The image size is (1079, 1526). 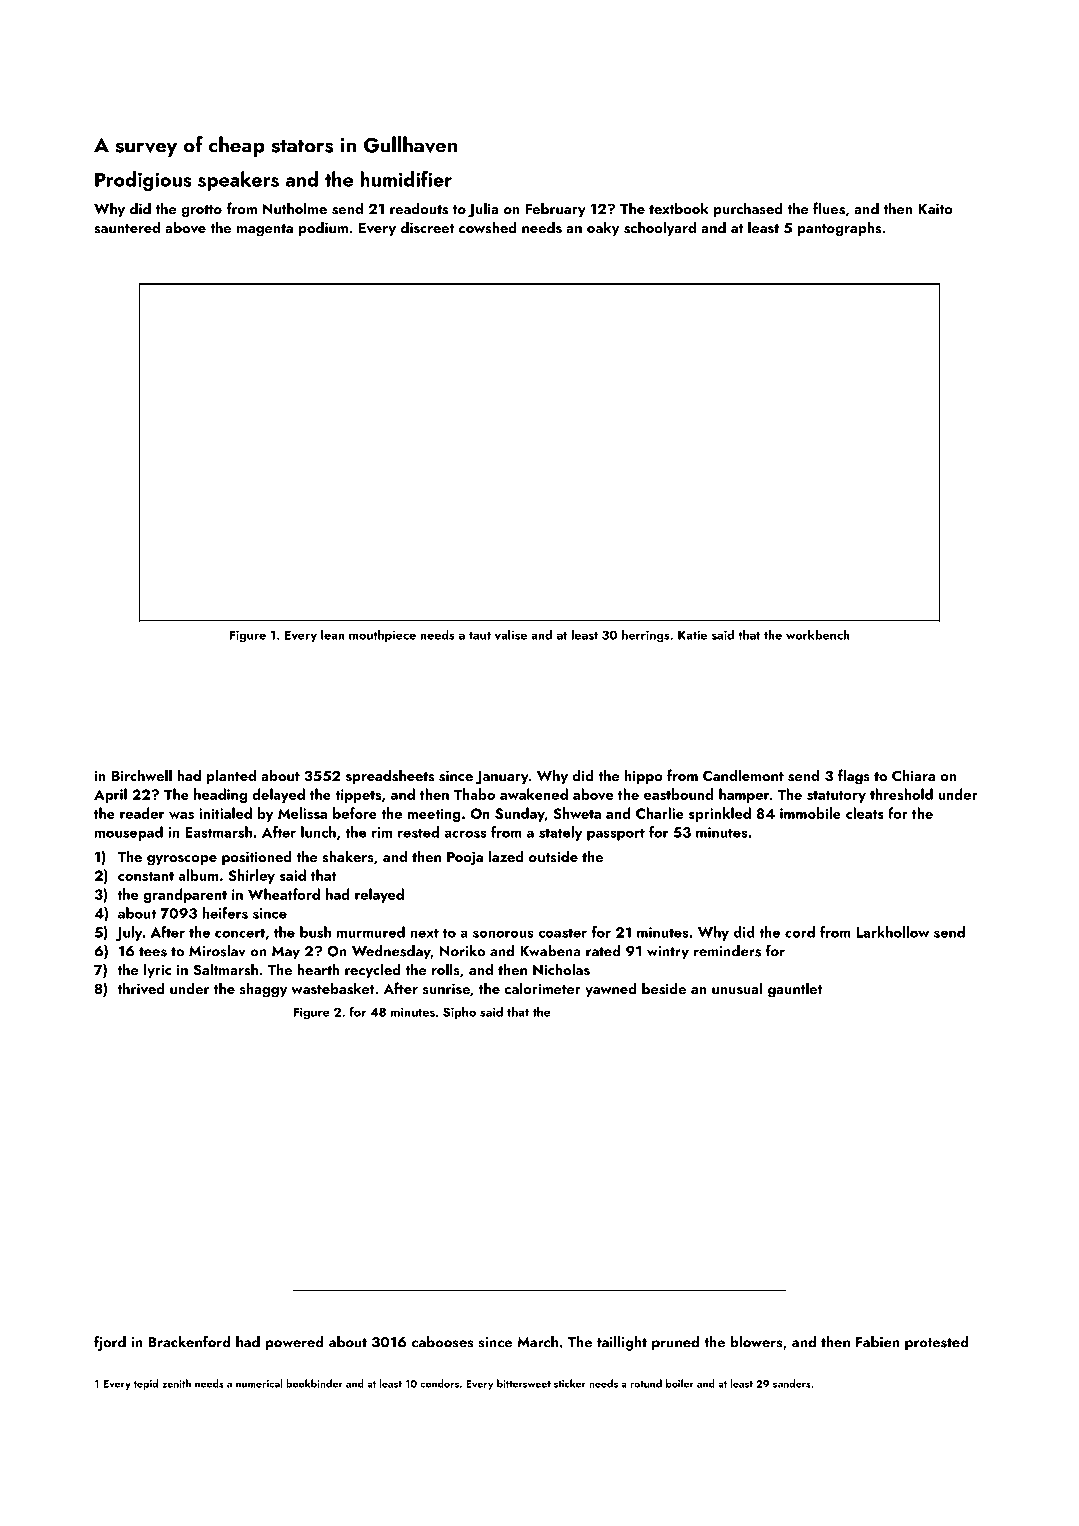 I want to click on Brackenford, so click(x=189, y=1341).
